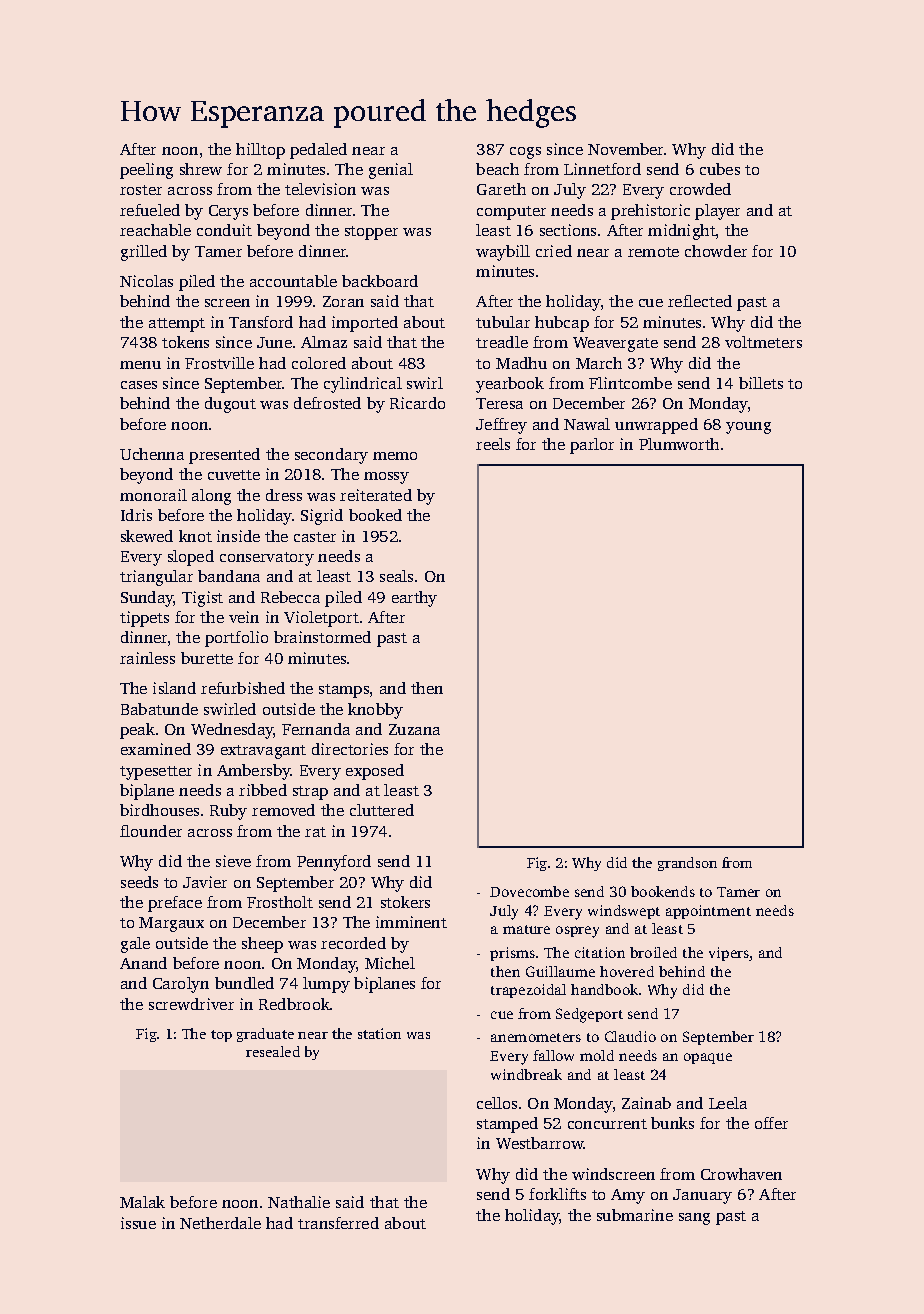 The width and height of the screenshot is (924, 1314). I want to click on grandson, so click(687, 864).
